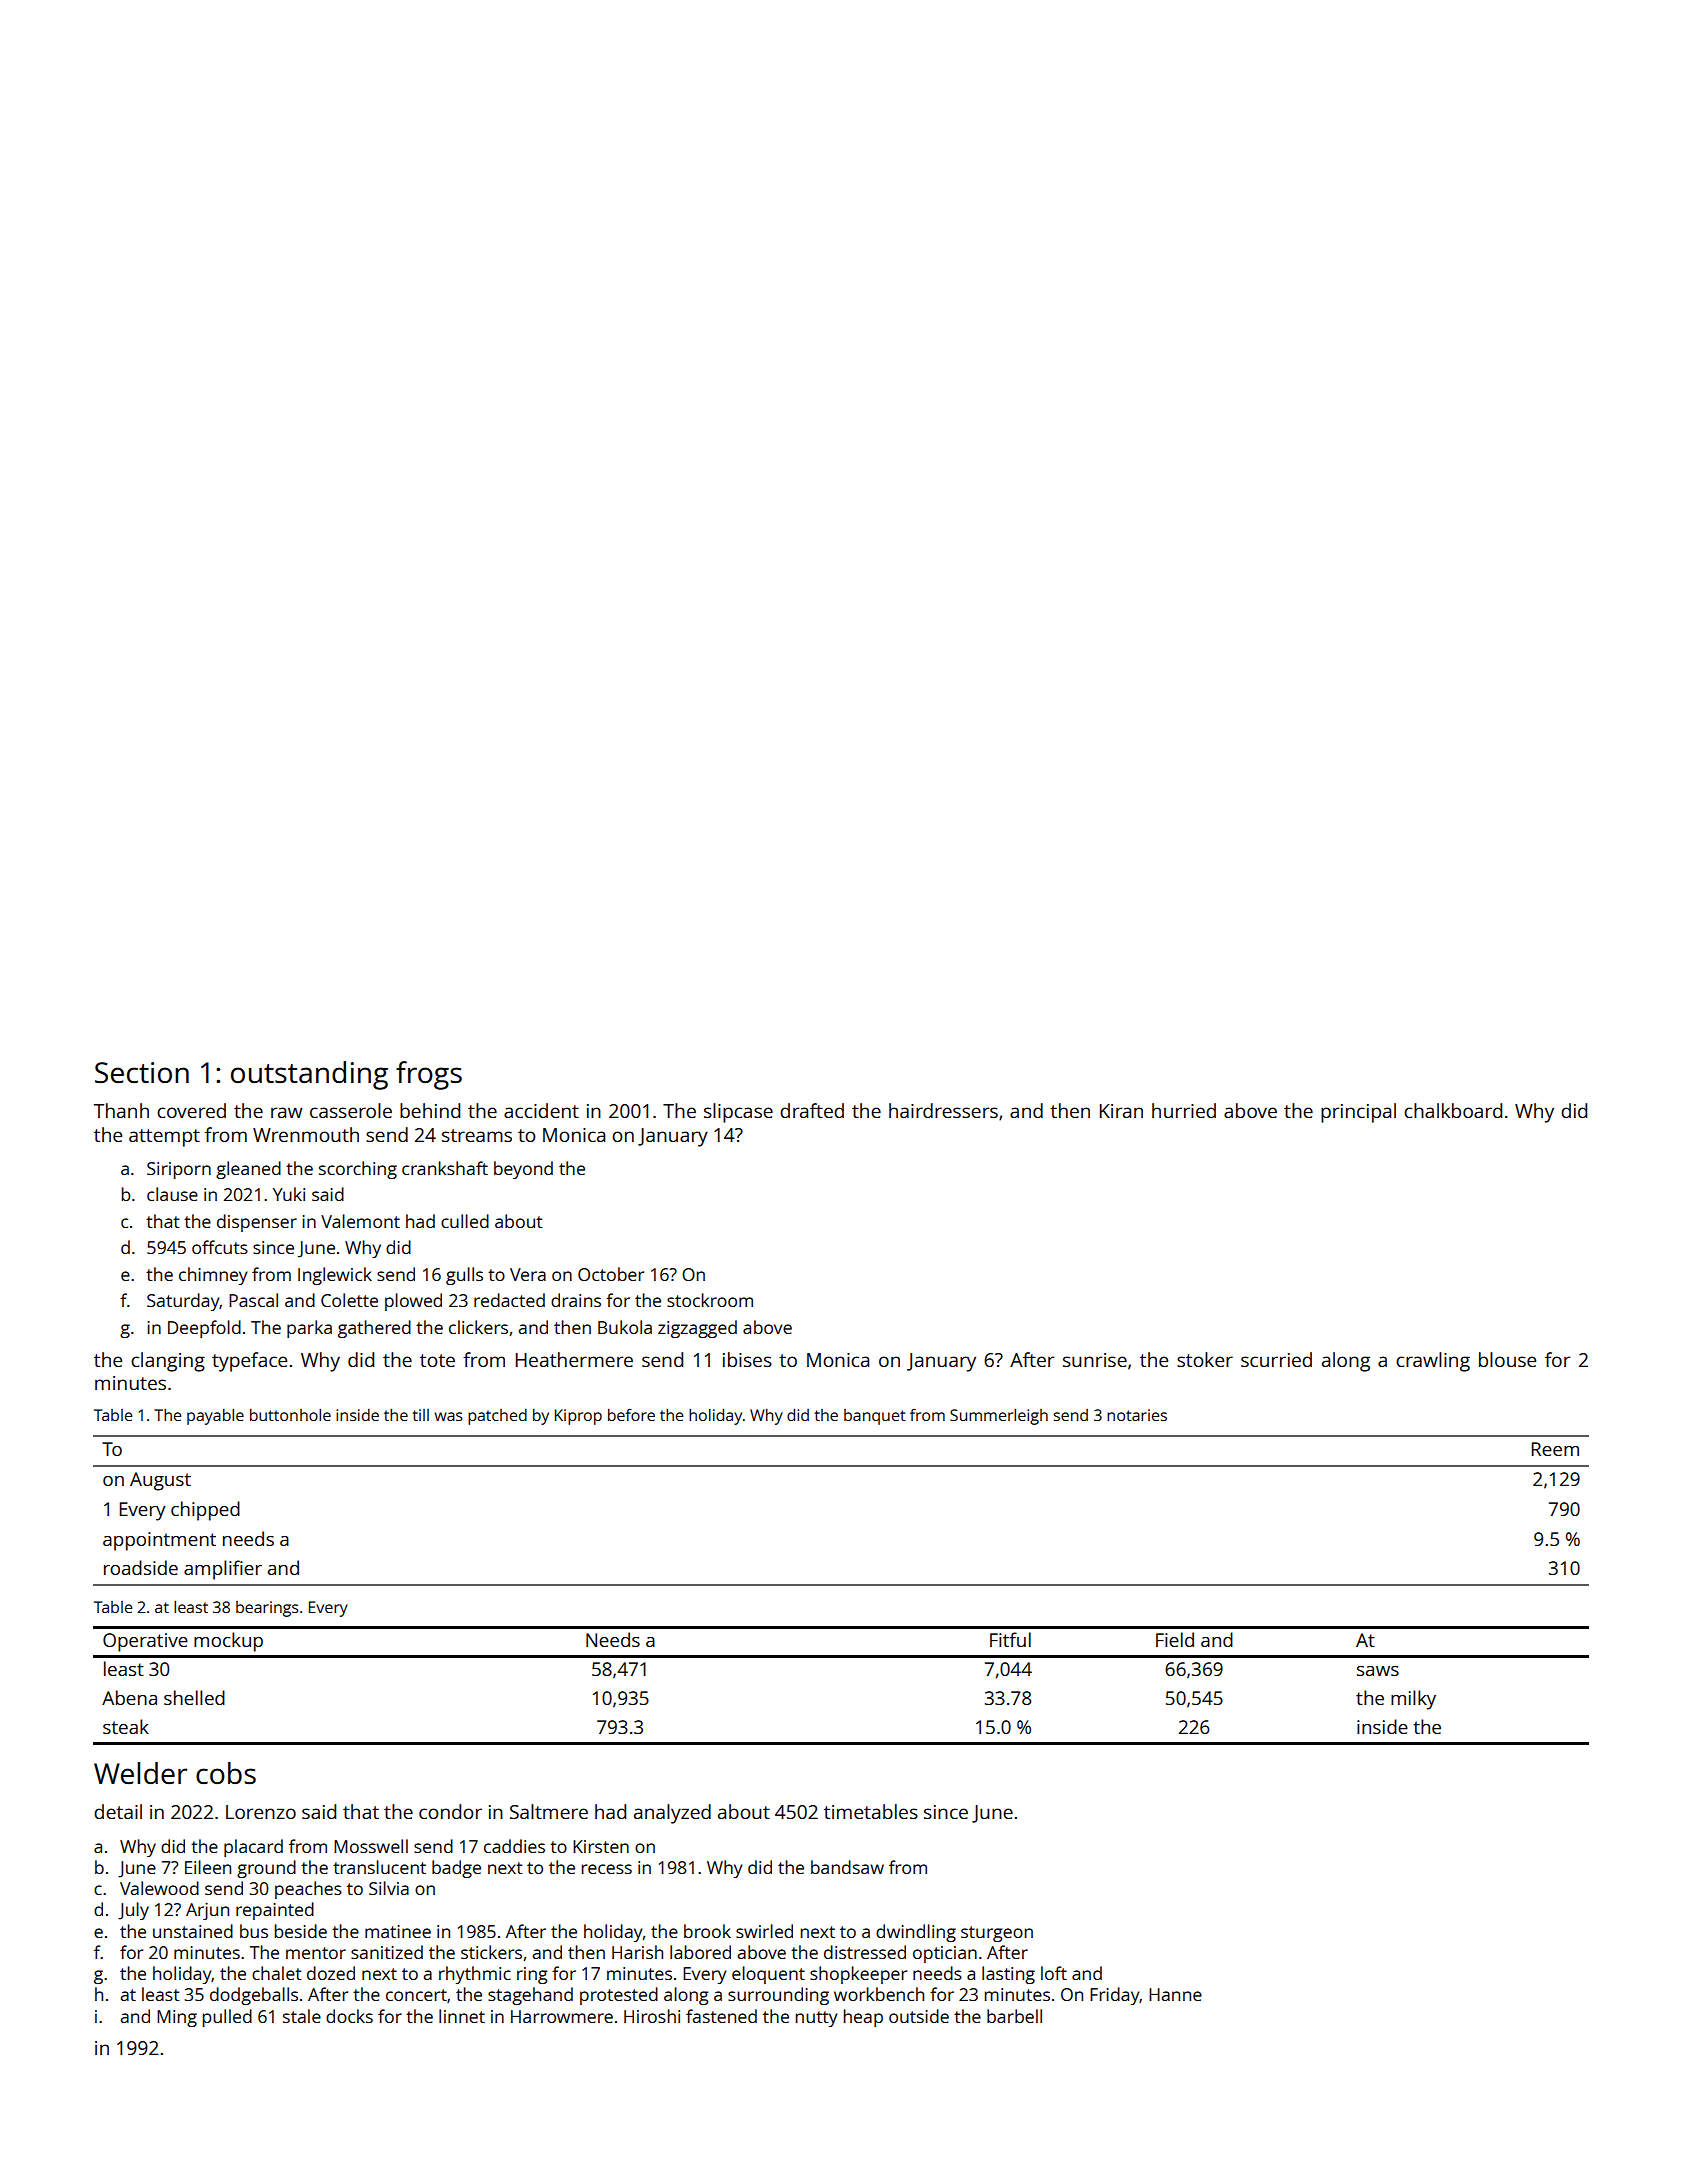 Image resolution: width=1683 pixels, height=2178 pixels. What do you see at coordinates (1276, 1359) in the screenshot?
I see `scurried` at bounding box center [1276, 1359].
